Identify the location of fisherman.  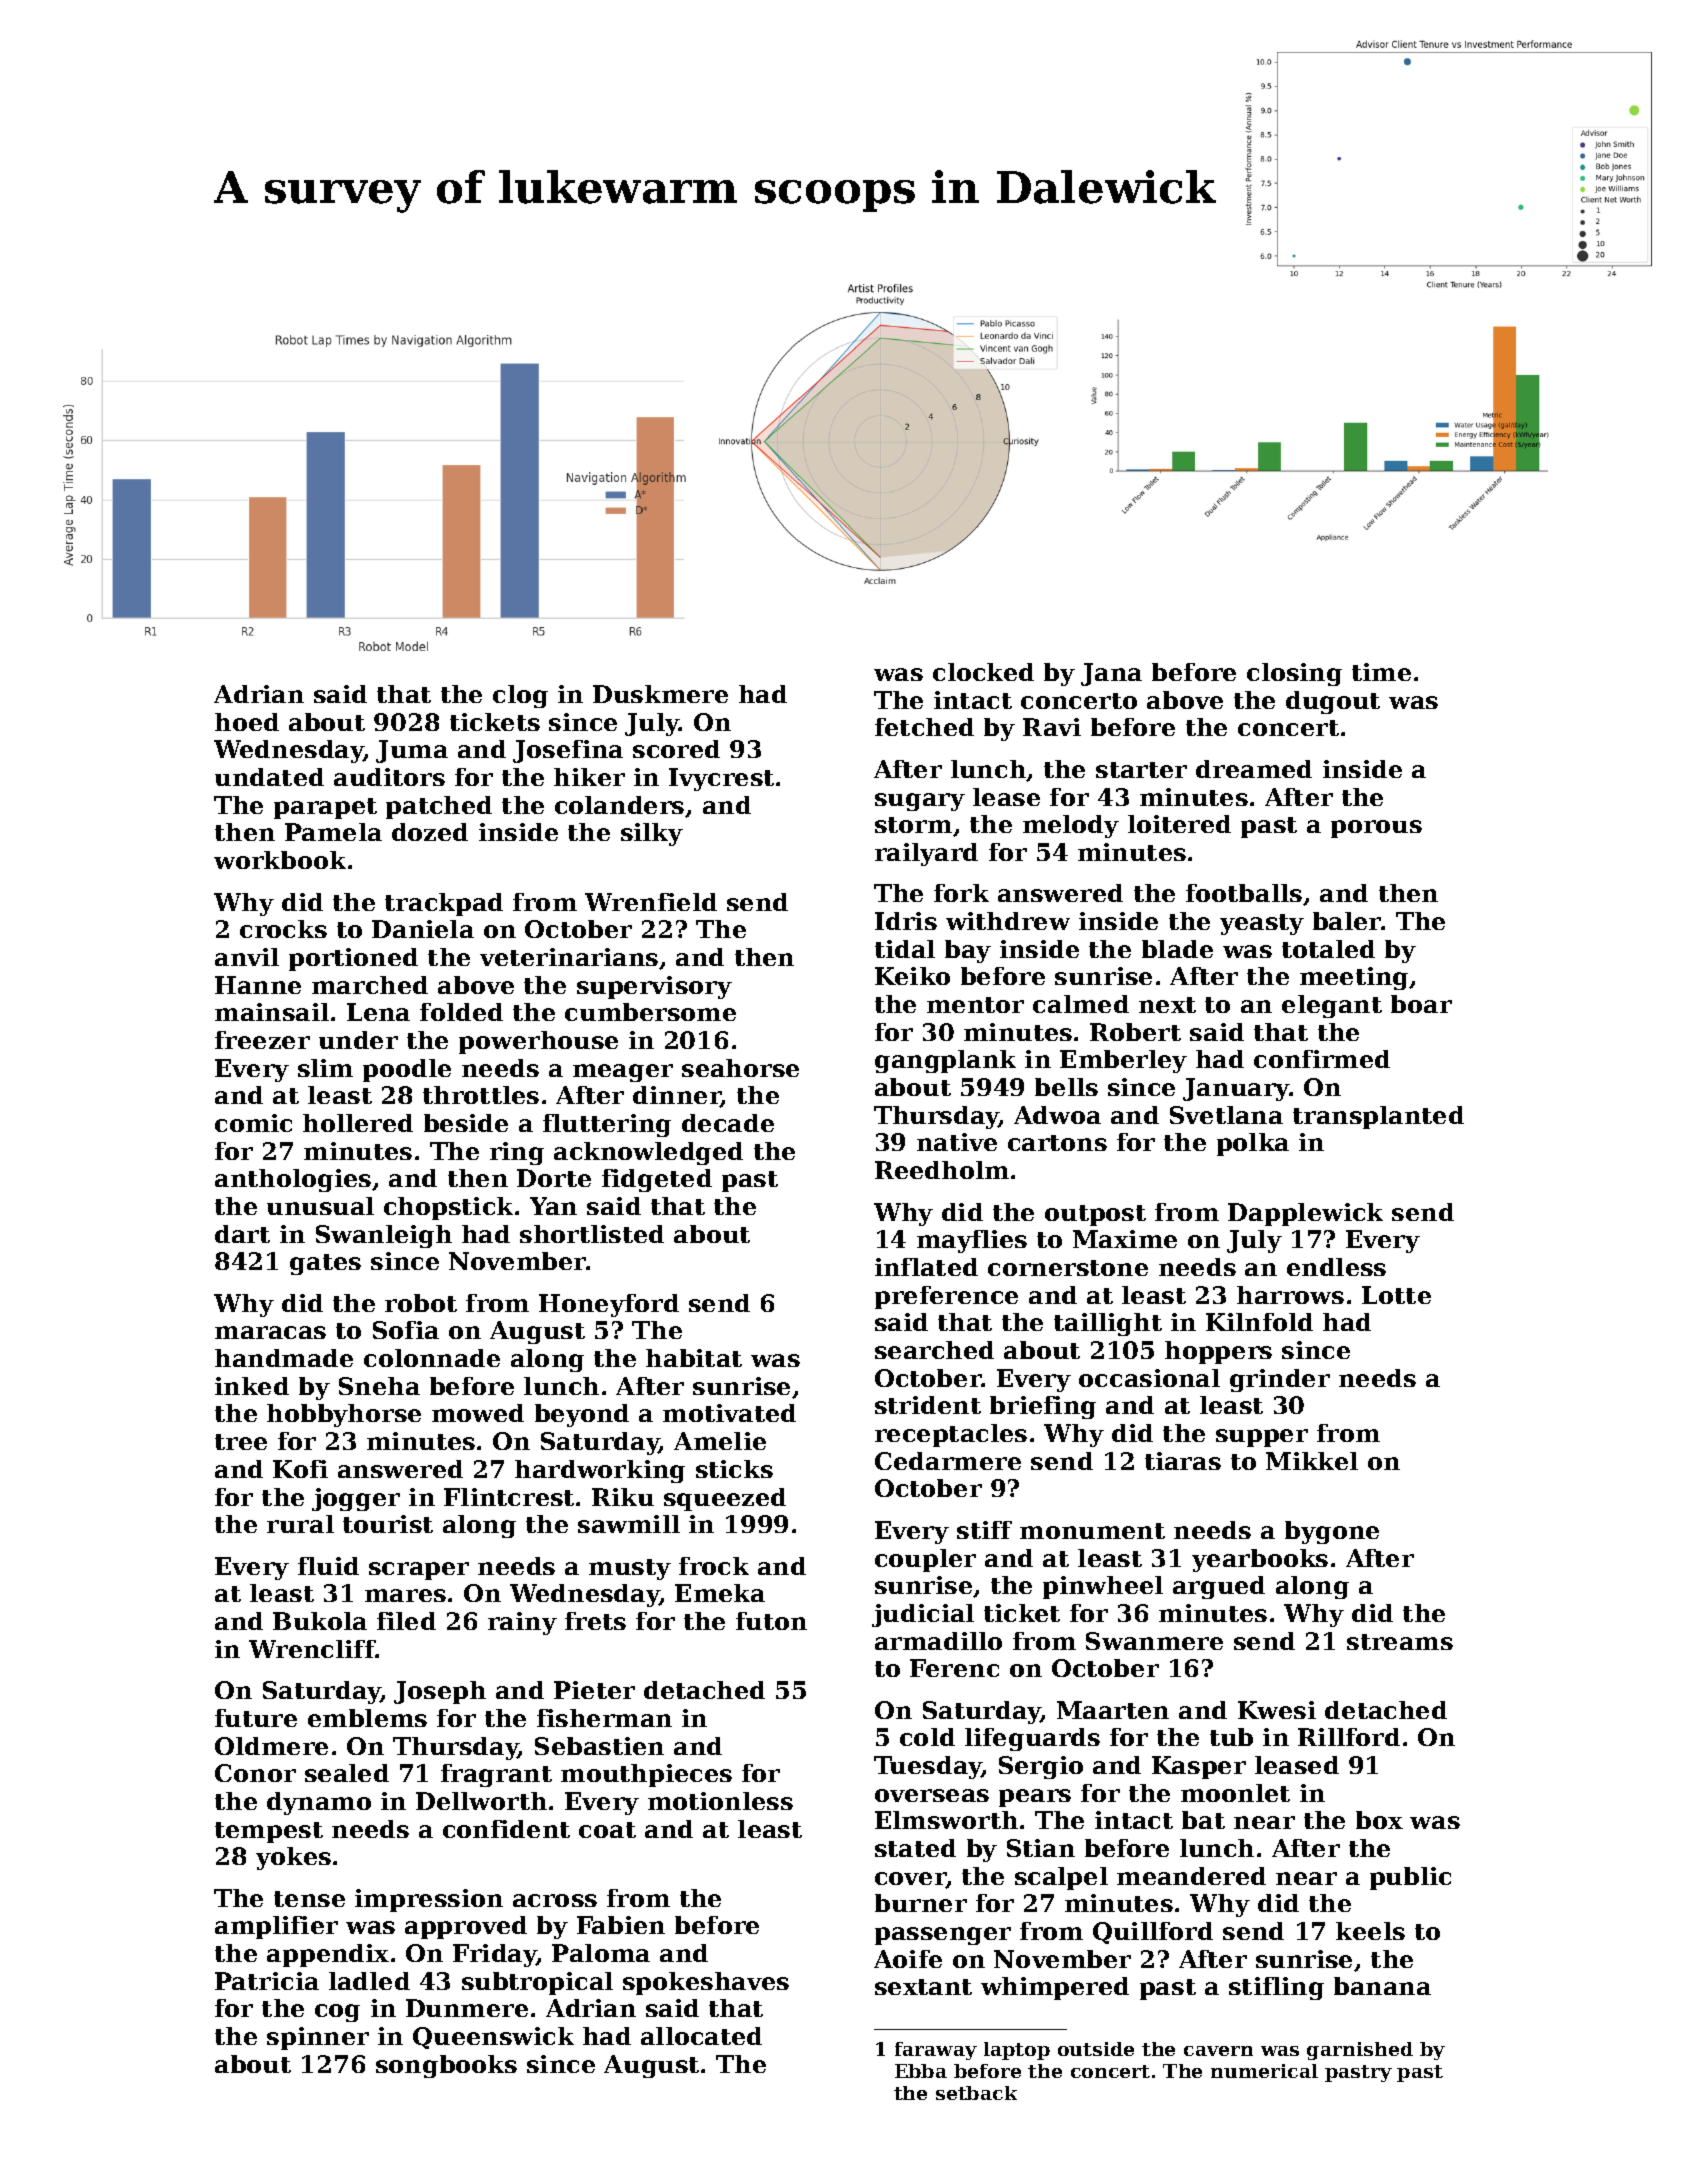
(604, 1718).
